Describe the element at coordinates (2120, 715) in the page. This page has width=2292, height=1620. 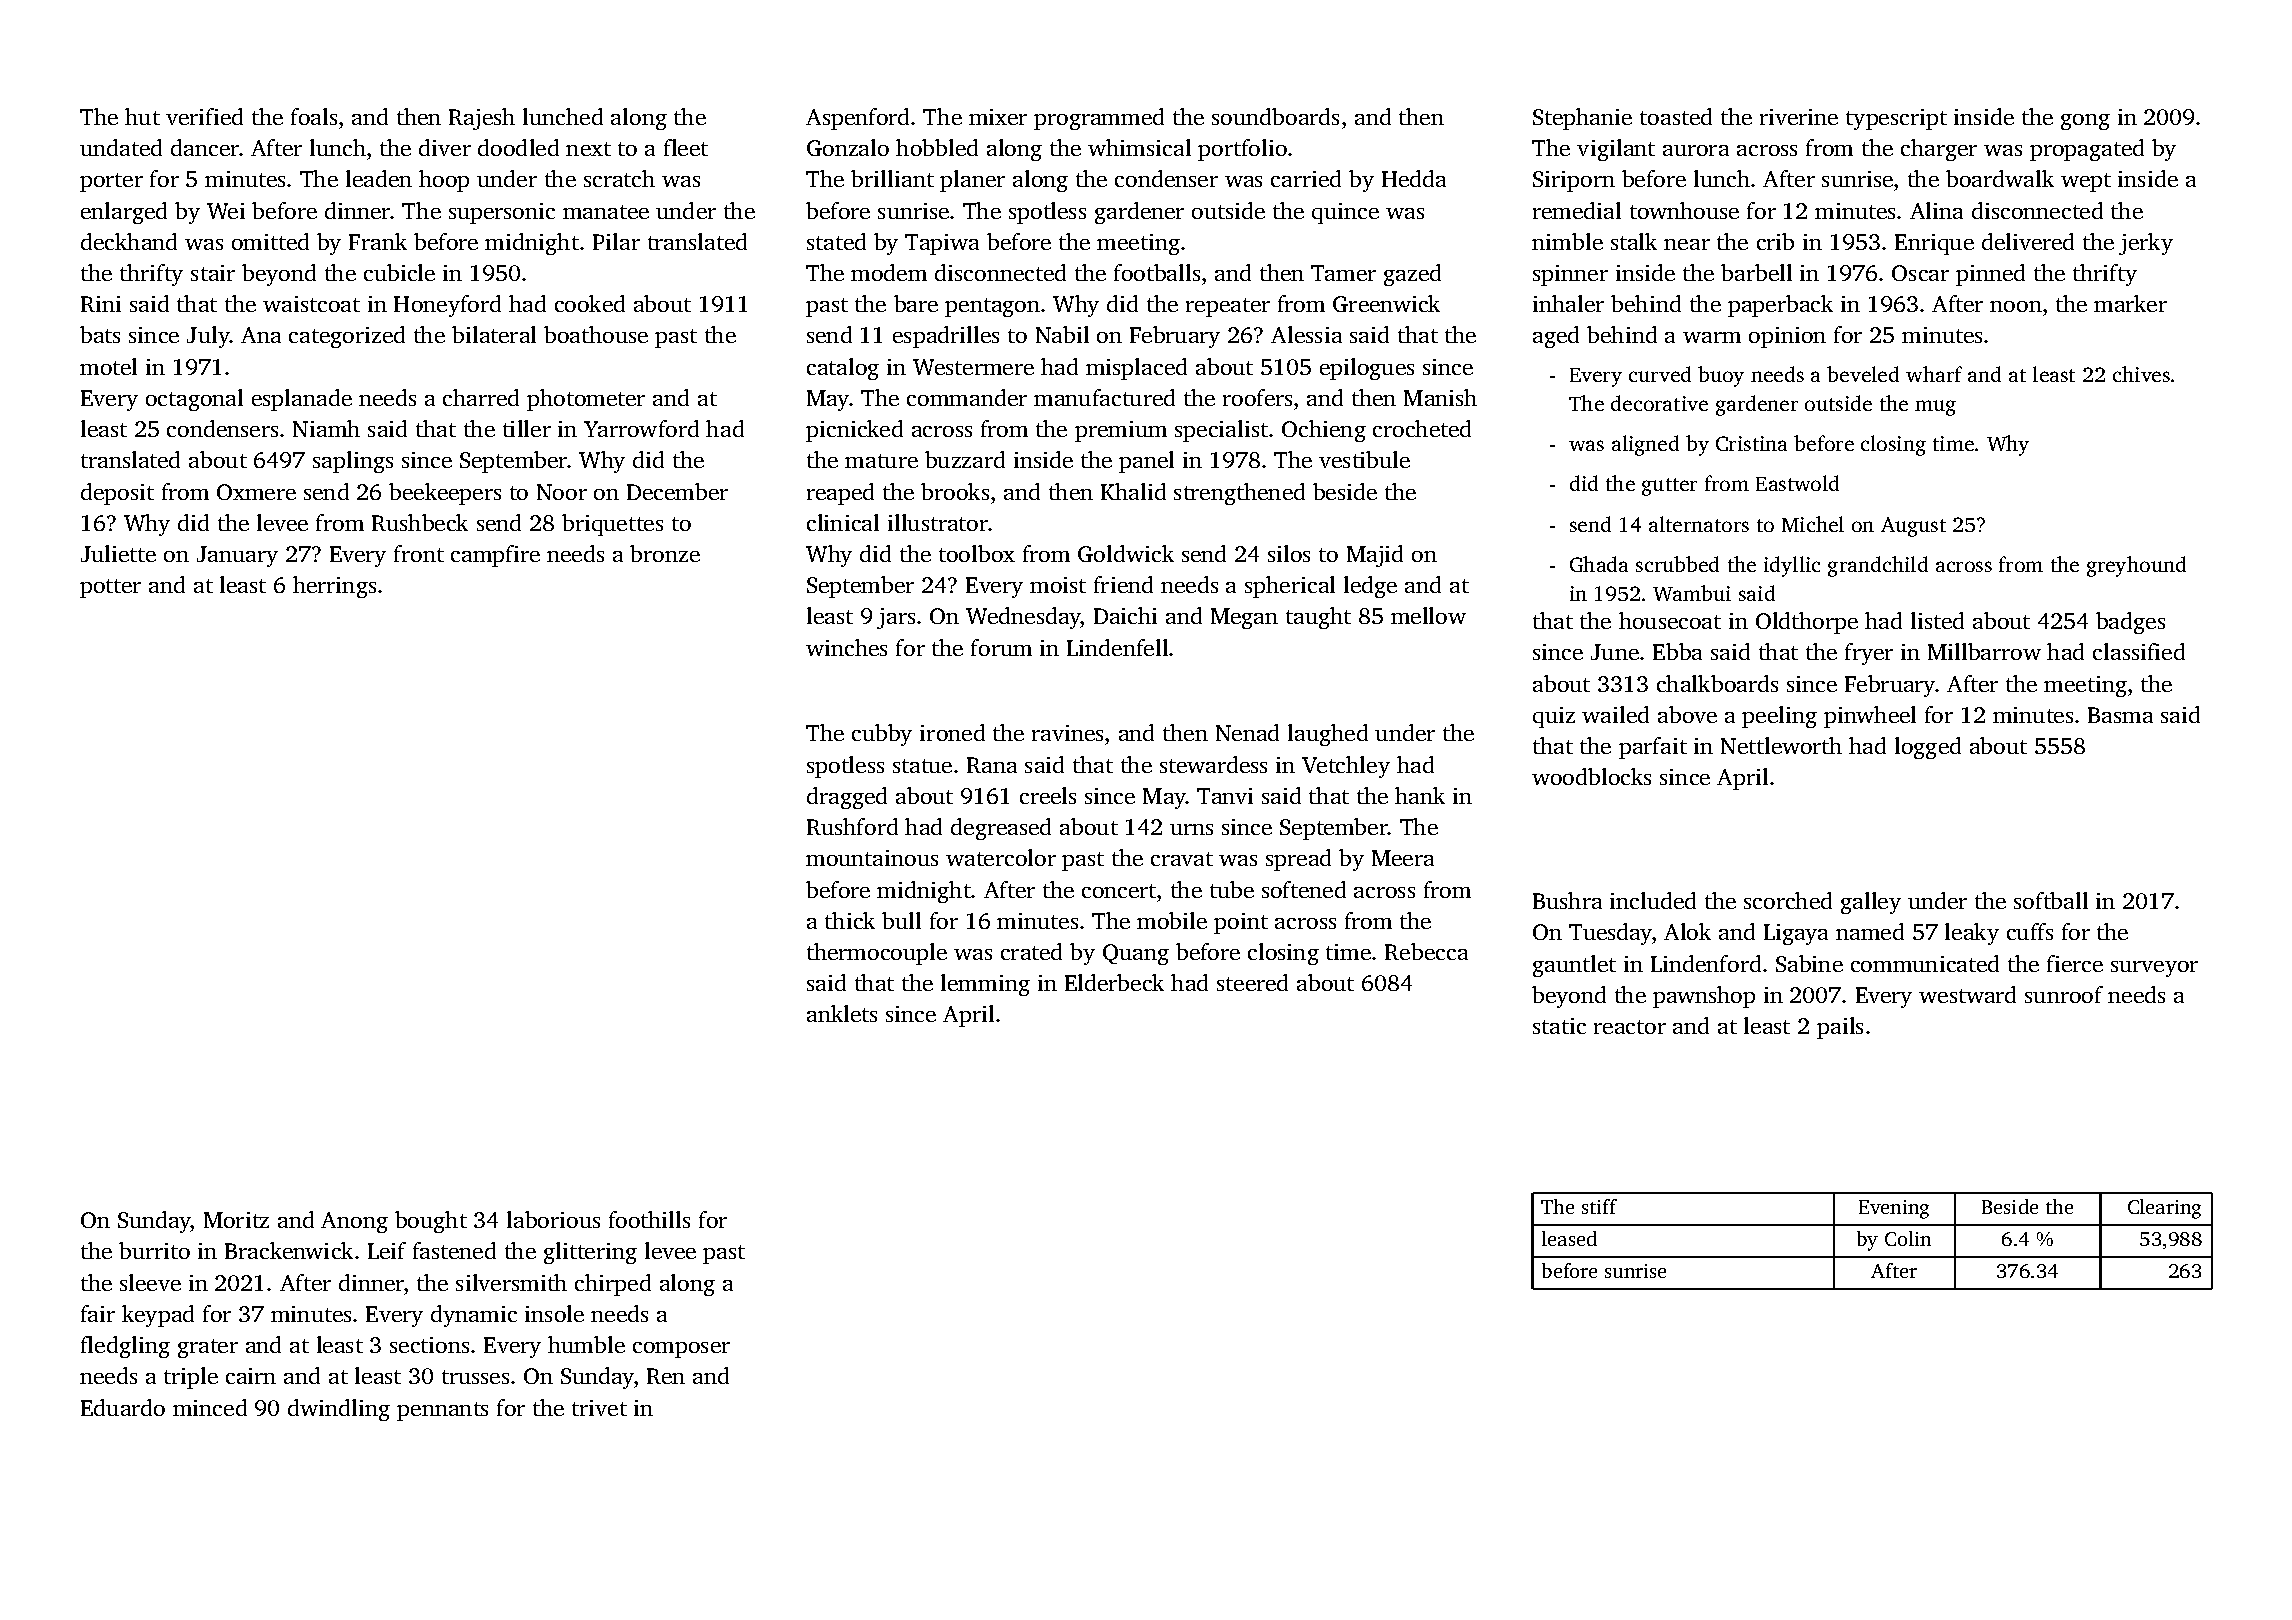
I see `Basma` at that location.
